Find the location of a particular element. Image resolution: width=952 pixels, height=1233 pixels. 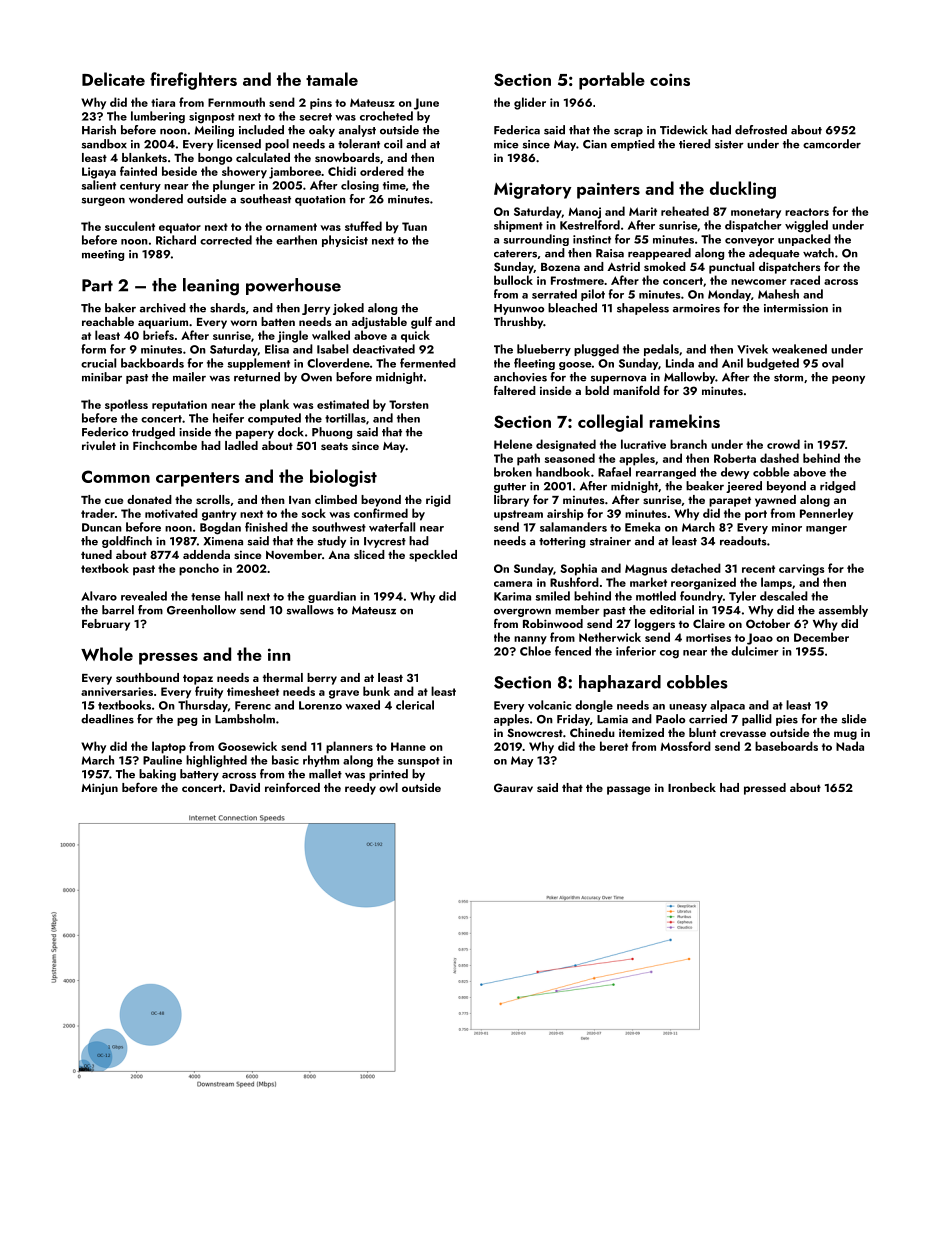

reedy is located at coordinates (360, 789).
